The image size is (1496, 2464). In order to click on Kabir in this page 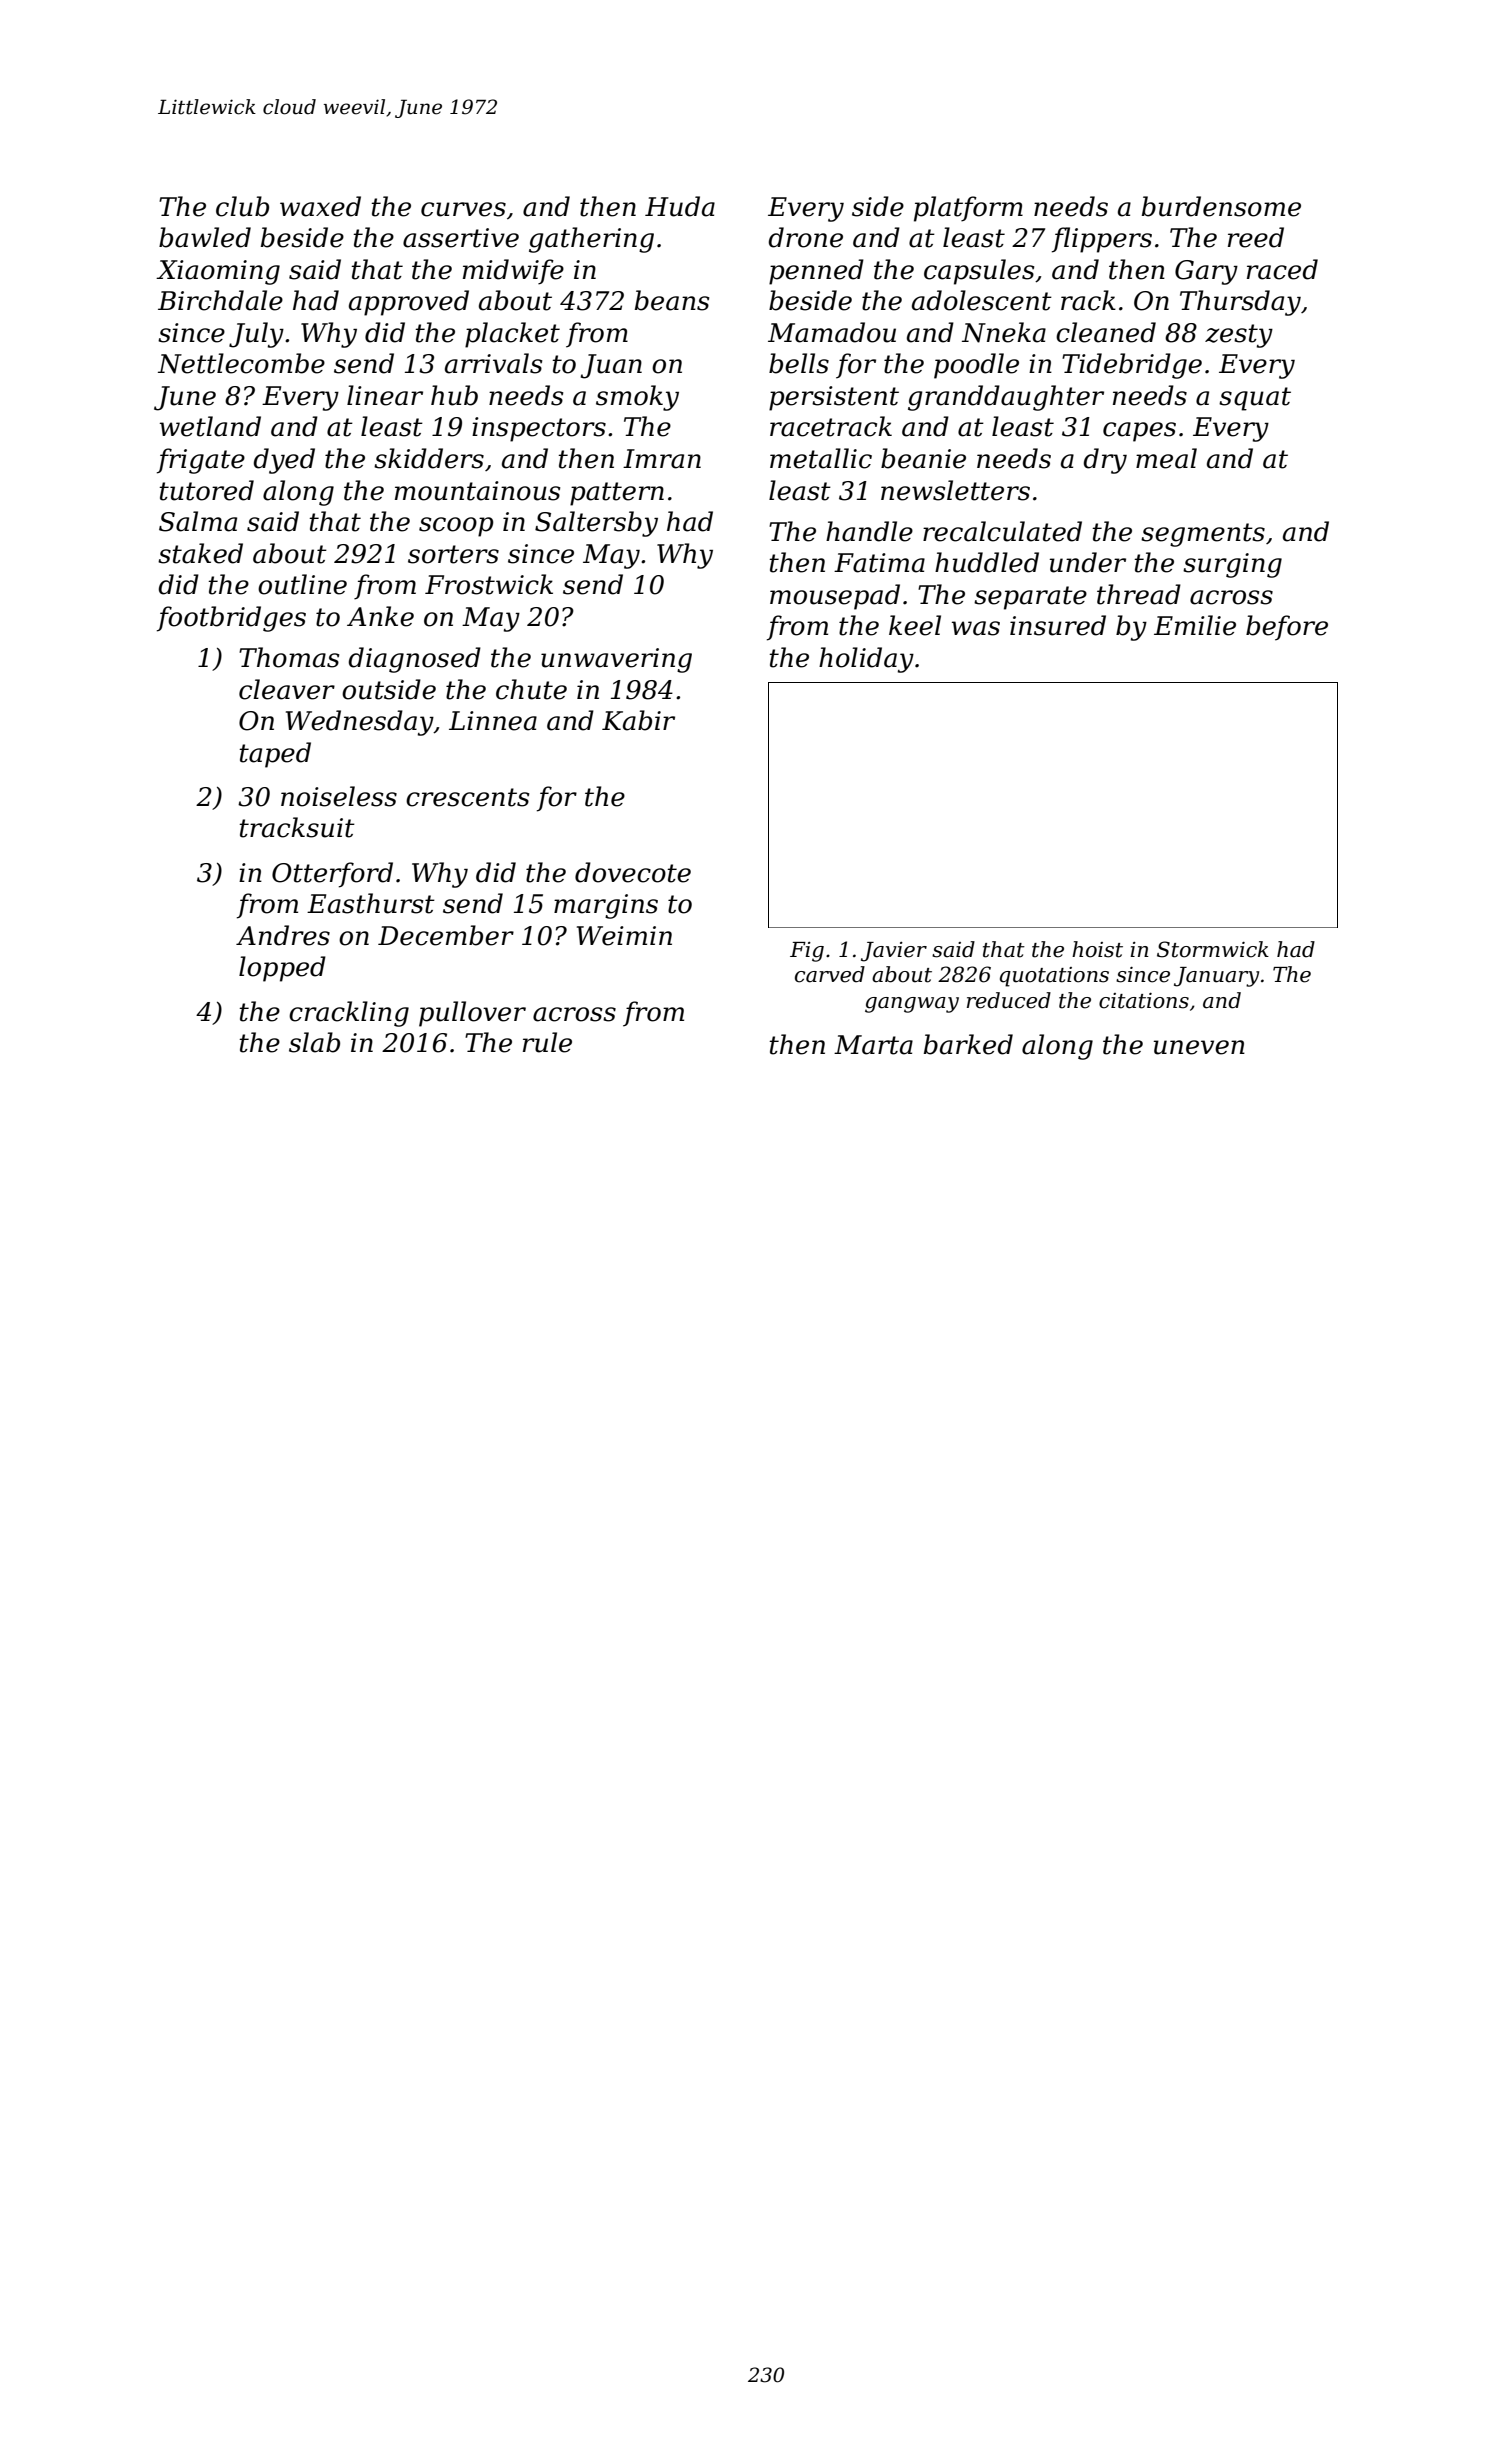, I will do `click(638, 720)`.
